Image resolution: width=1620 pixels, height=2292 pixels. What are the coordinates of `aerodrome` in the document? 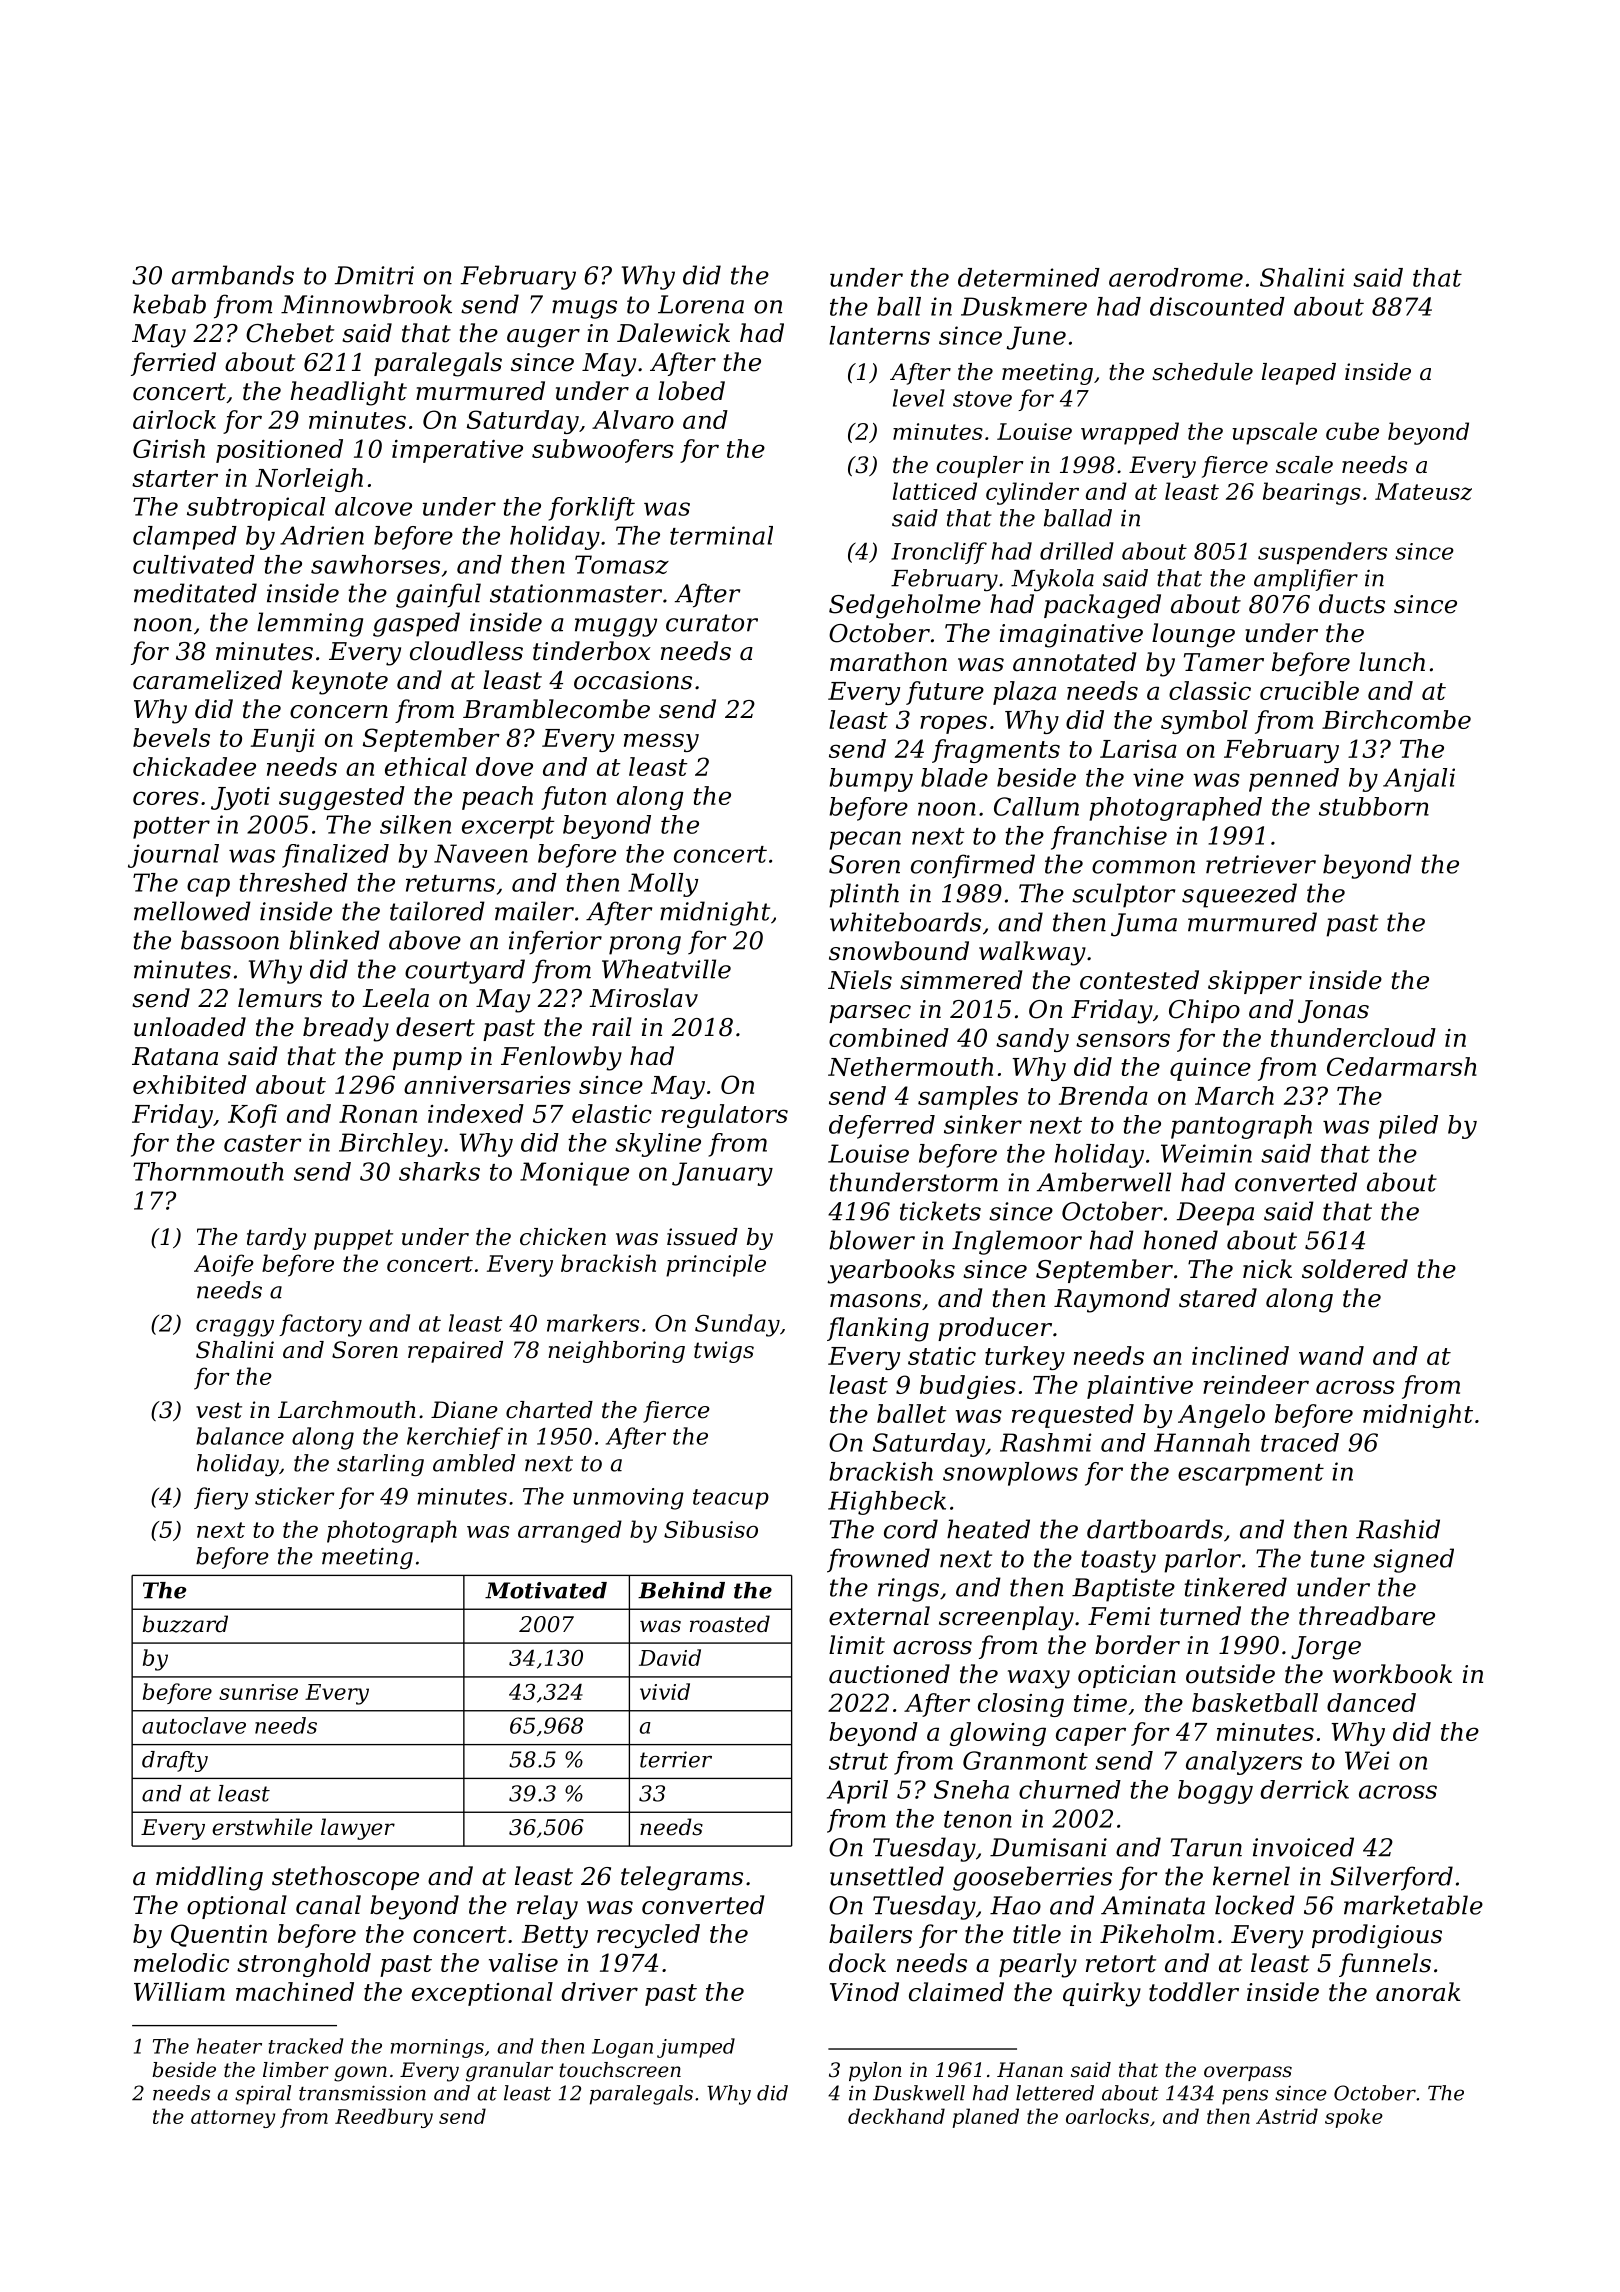 It's located at (1176, 277).
